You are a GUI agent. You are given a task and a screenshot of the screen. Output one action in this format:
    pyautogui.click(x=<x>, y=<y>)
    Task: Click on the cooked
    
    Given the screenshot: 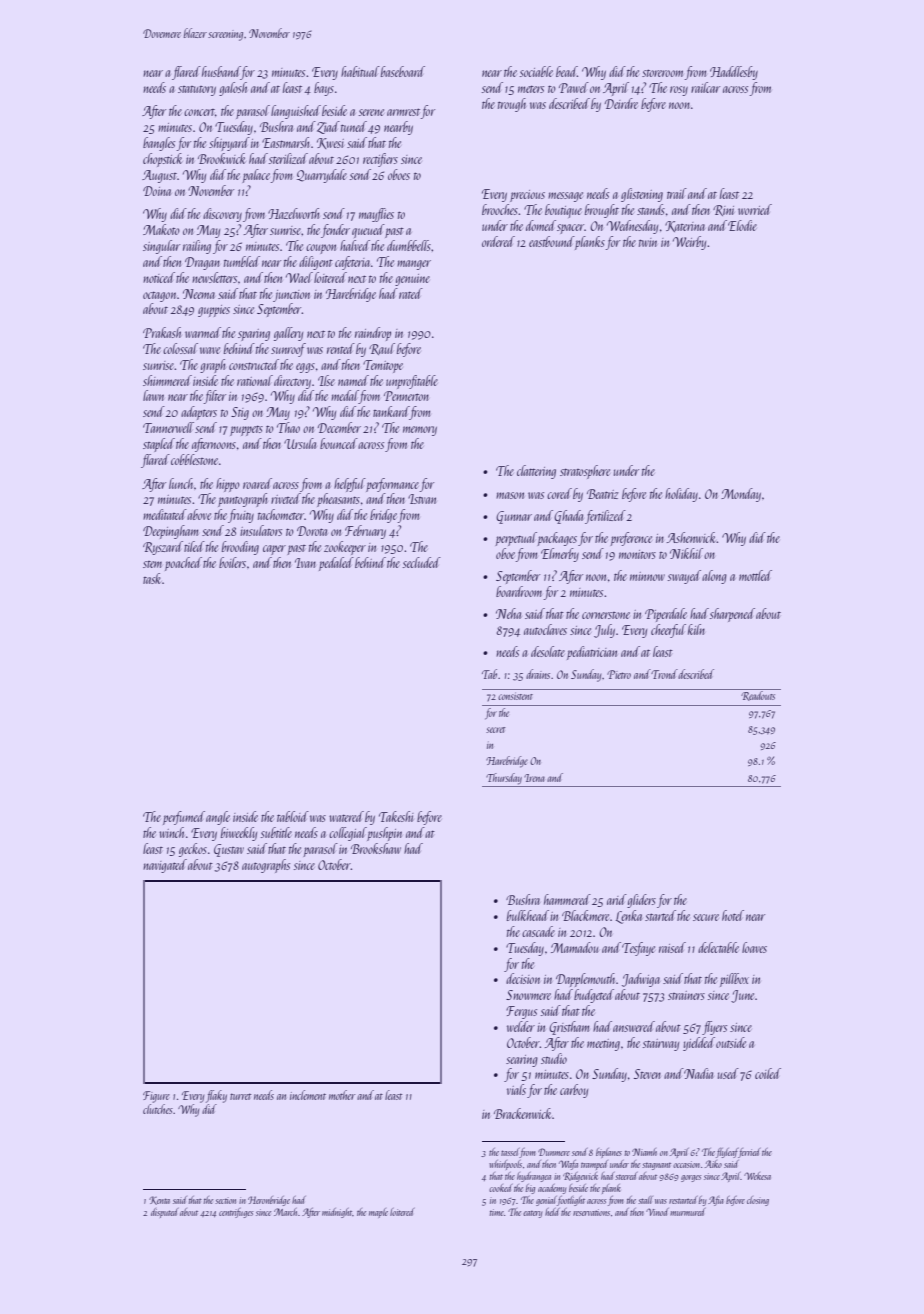 What is the action you would take?
    pyautogui.click(x=500, y=1188)
